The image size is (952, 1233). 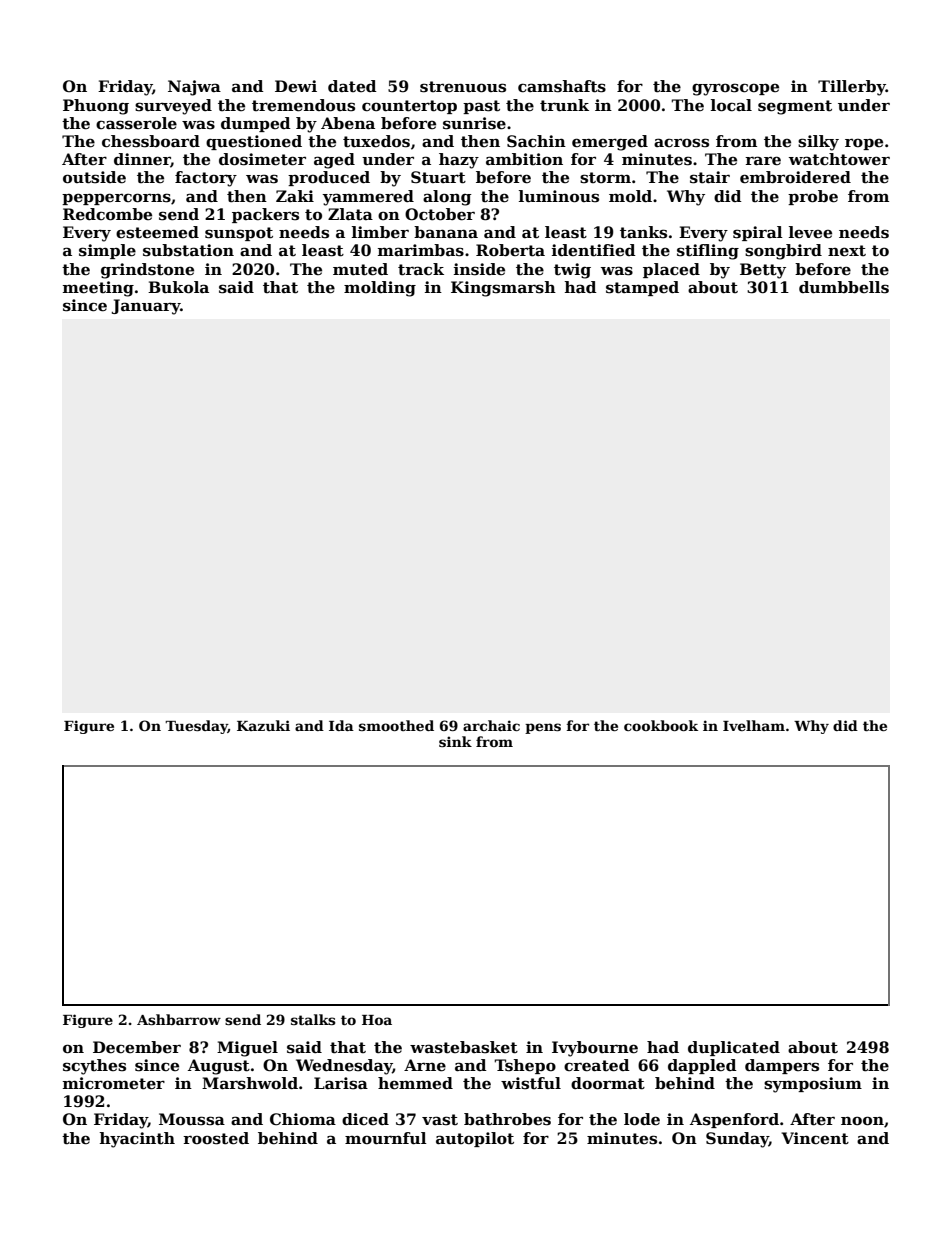 What do you see at coordinates (737, 1140) in the page?
I see `Sunday` at bounding box center [737, 1140].
